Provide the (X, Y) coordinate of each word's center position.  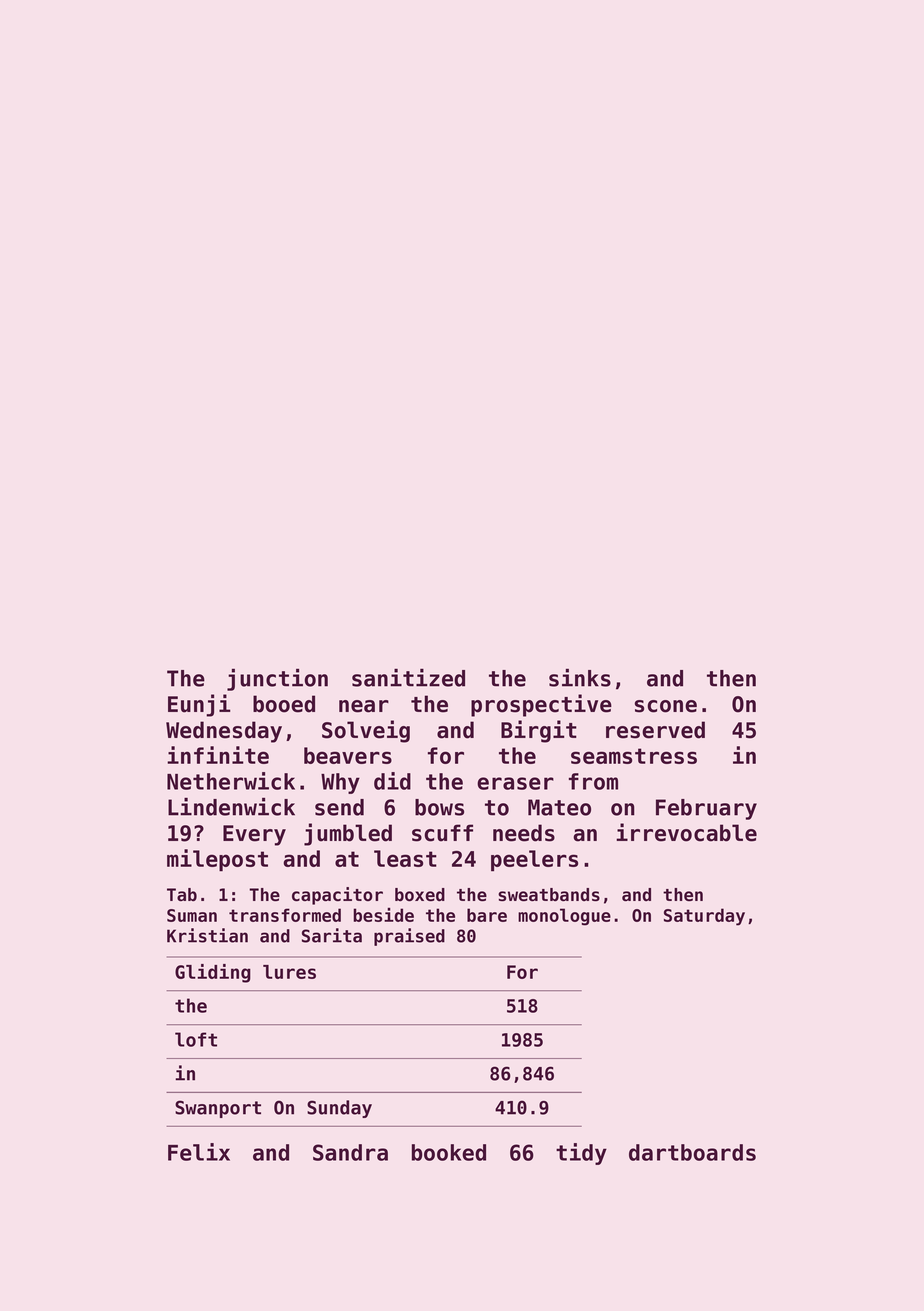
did (392, 781)
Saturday (704, 917)
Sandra (350, 1152)
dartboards (692, 1152)
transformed (285, 915)
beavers (348, 755)
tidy (581, 1154)
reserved (655, 730)
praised (409, 937)
